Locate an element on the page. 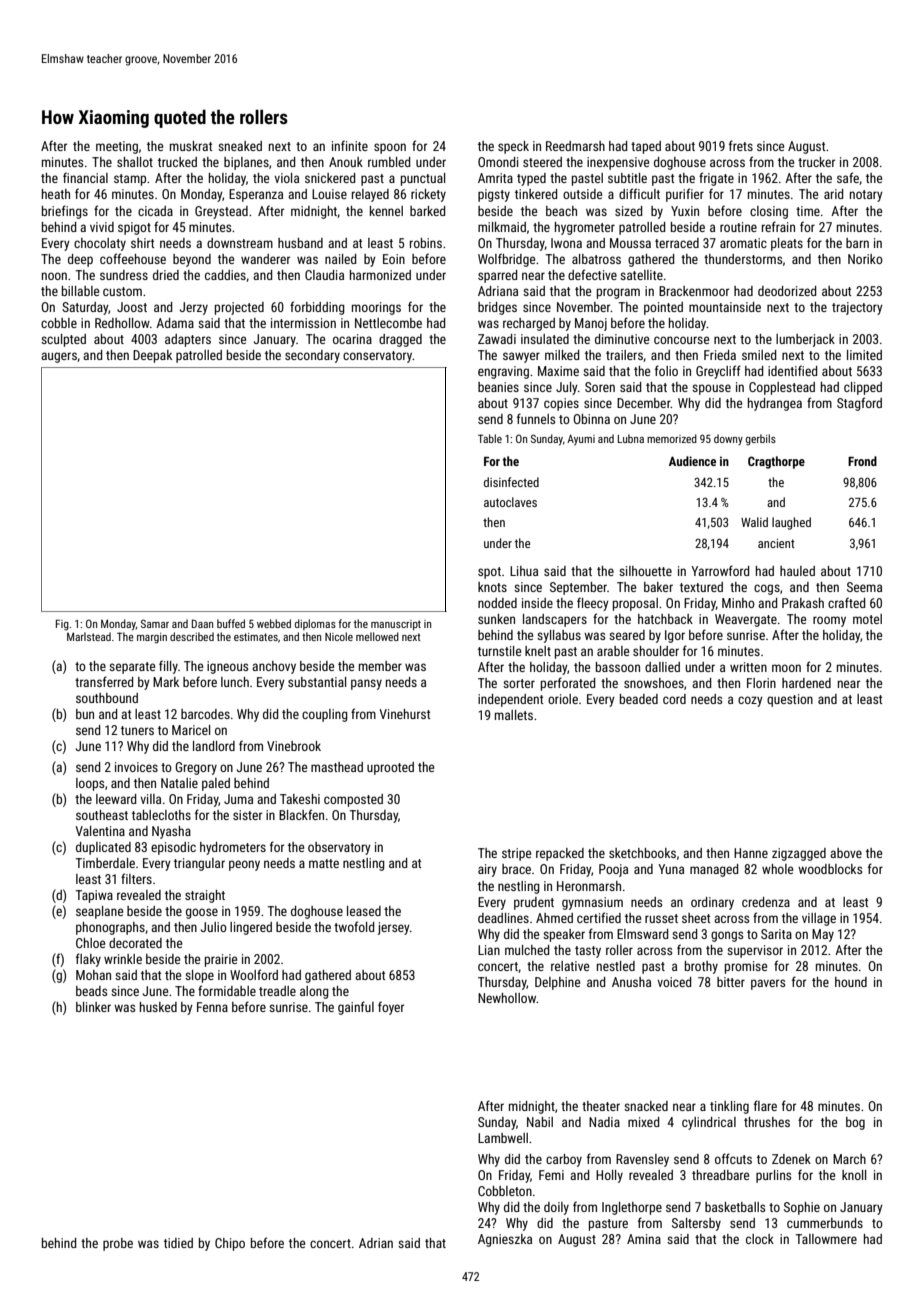 The width and height of the image is (924, 1308). knoll is located at coordinates (854, 1175).
